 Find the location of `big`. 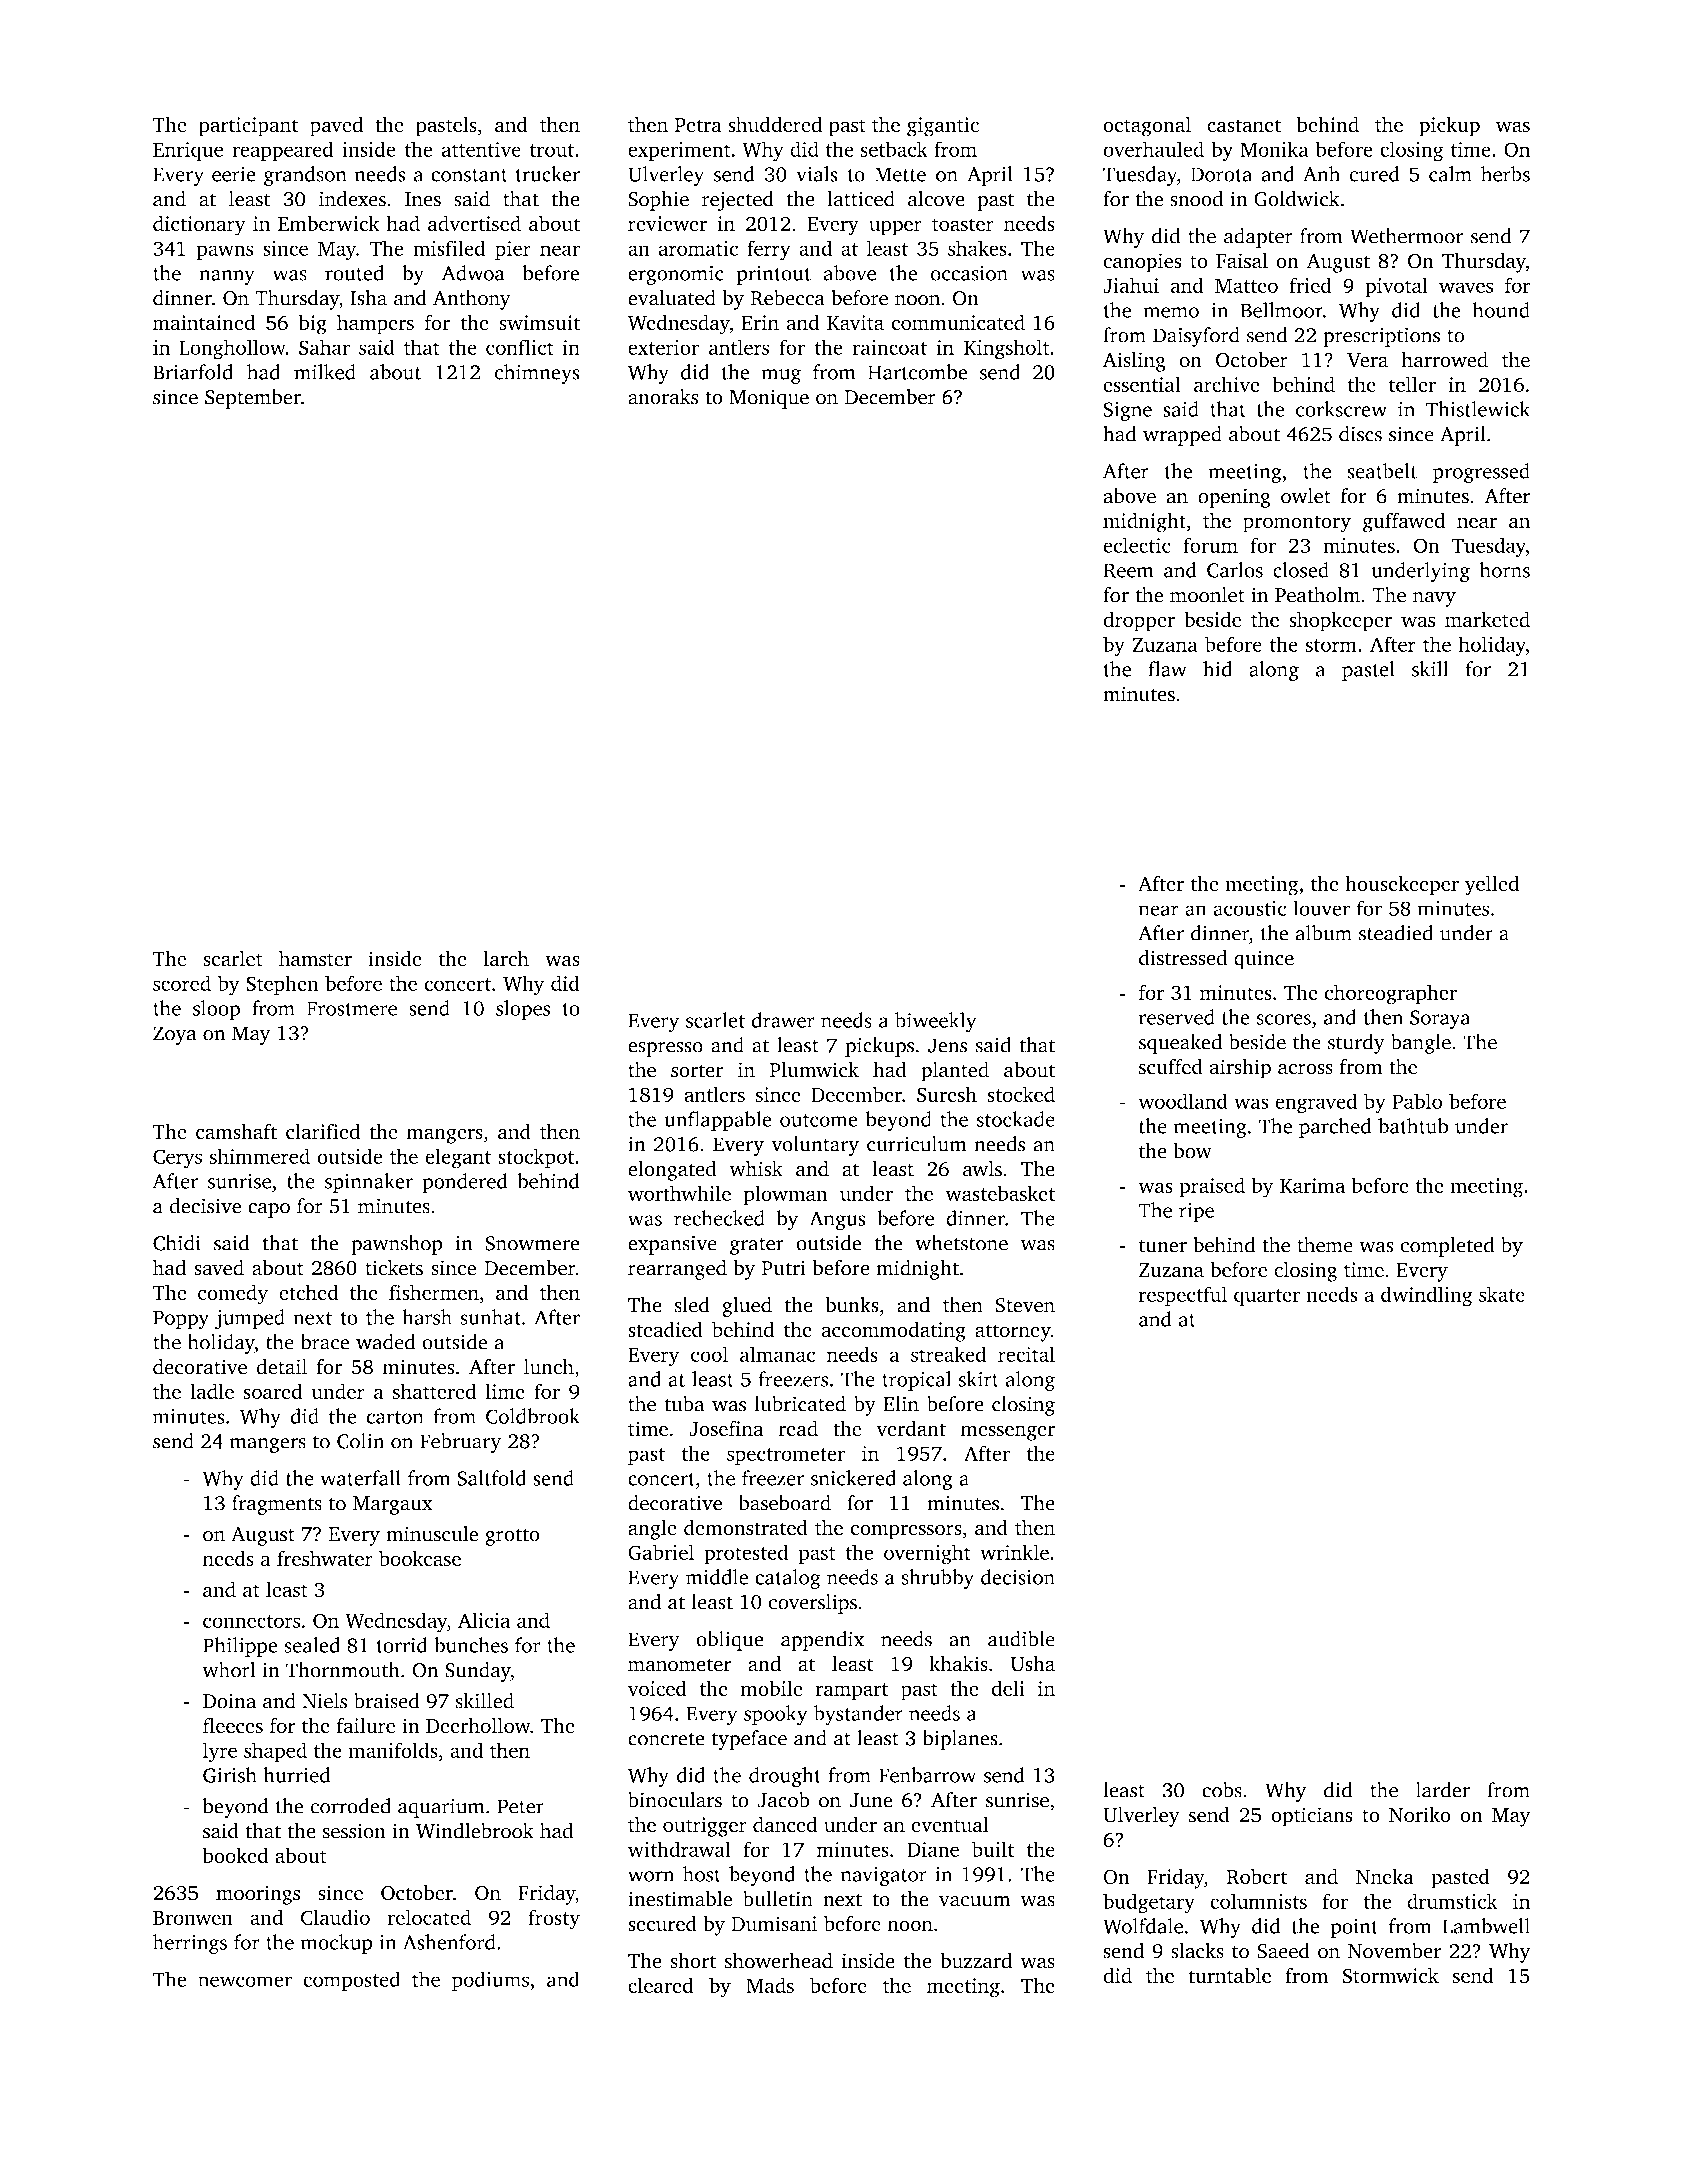

big is located at coordinates (313, 324).
